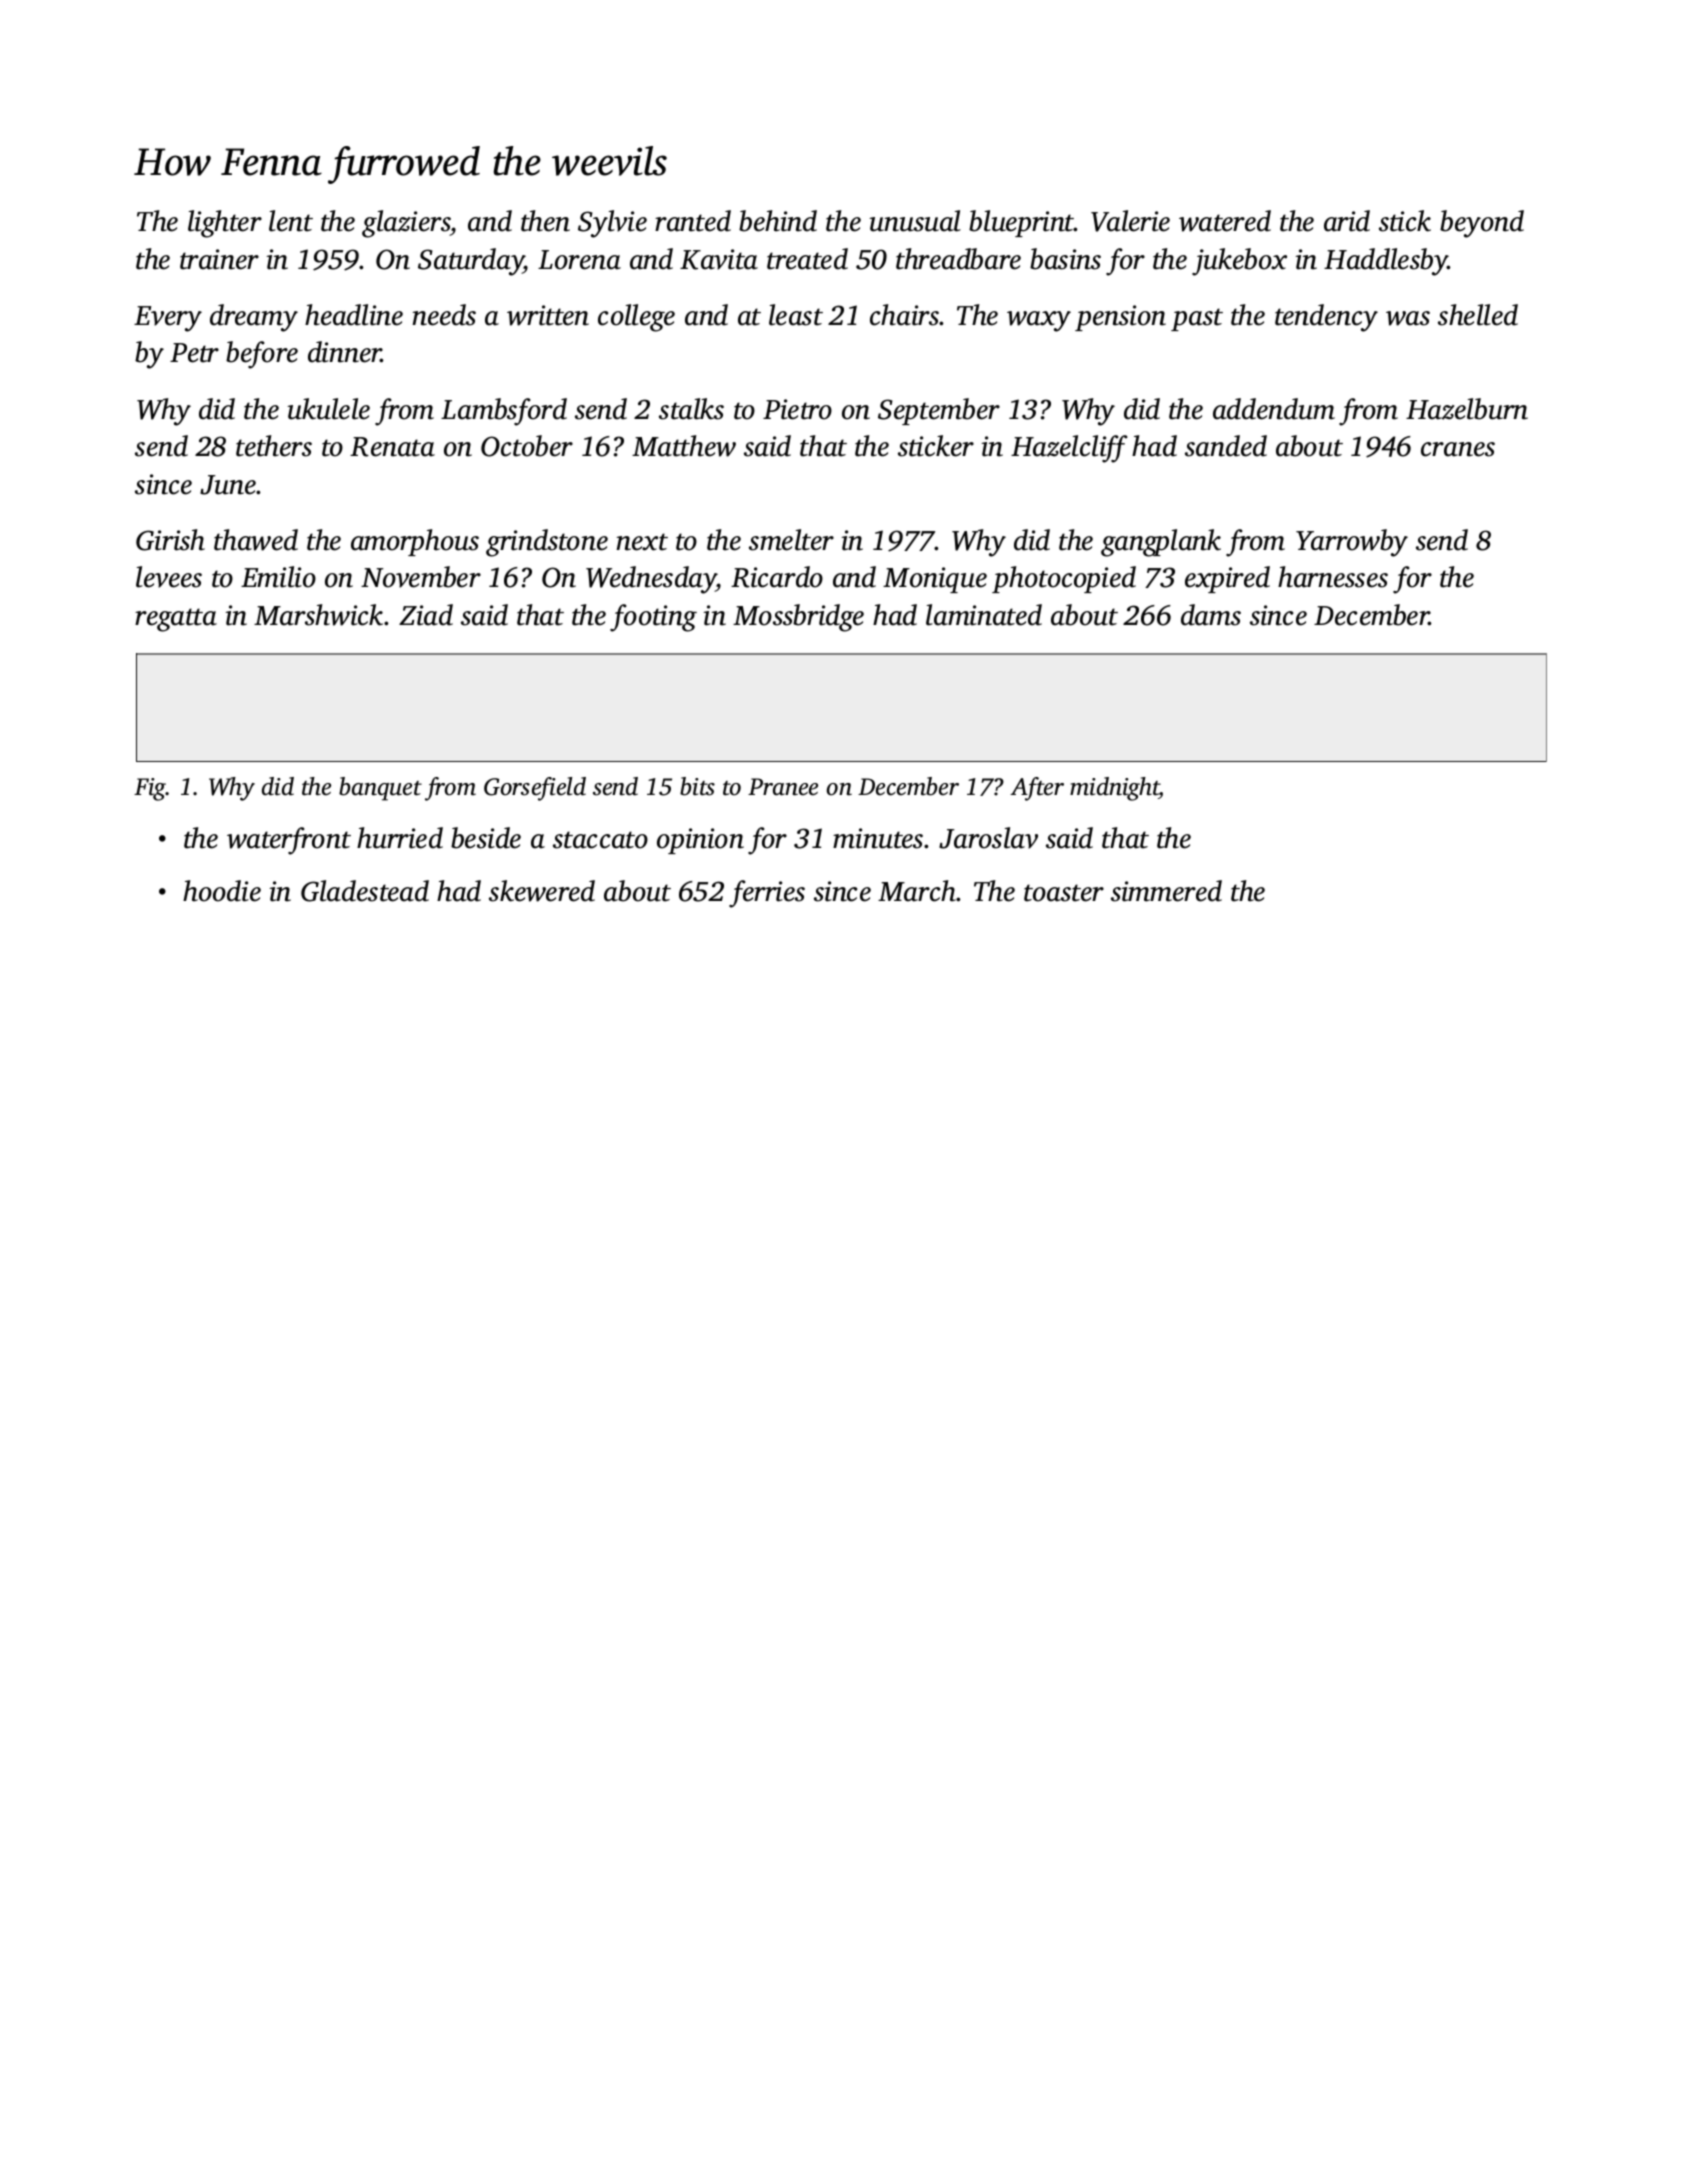 The height and width of the screenshot is (2178, 1683). What do you see at coordinates (225, 224) in the screenshot?
I see `lighter` at bounding box center [225, 224].
